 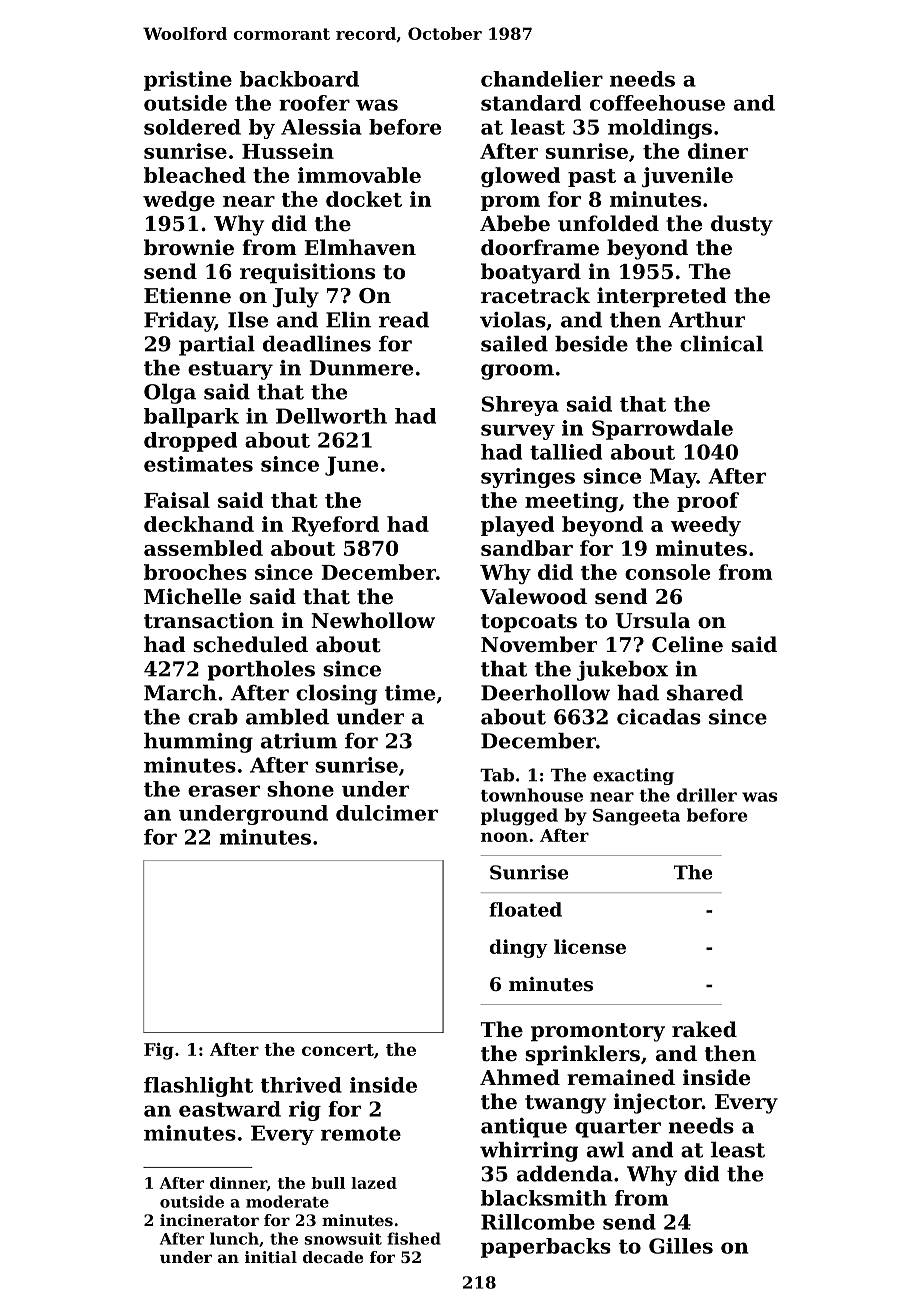 I want to click on Etienne, so click(x=187, y=295).
